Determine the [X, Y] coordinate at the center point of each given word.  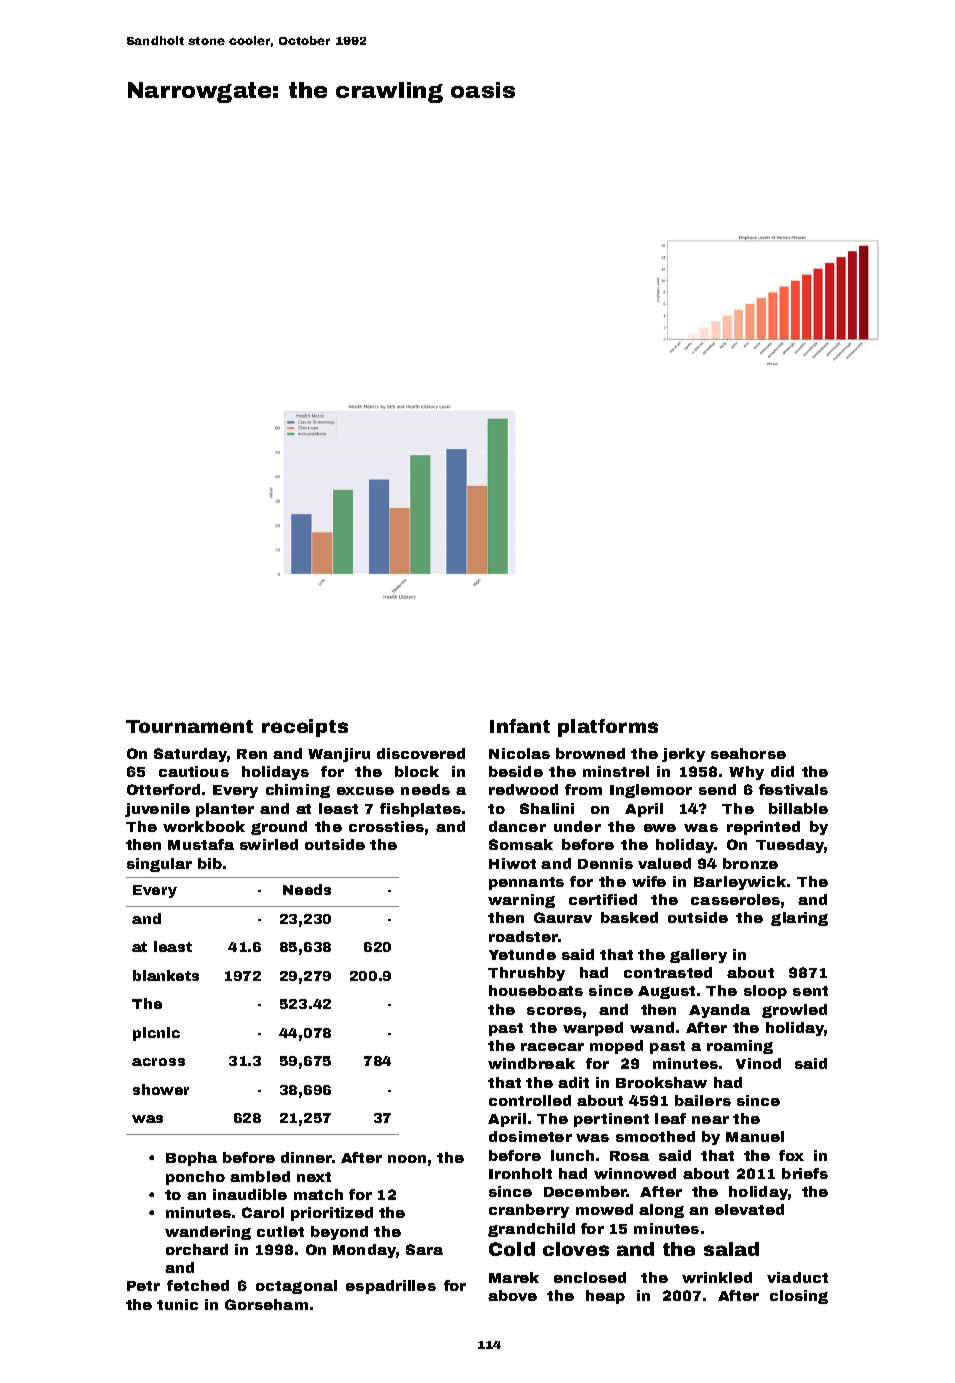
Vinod [758, 1063]
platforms [608, 728]
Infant [520, 726]
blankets [166, 975]
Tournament [189, 726]
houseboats [536, 990]
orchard [197, 1249]
